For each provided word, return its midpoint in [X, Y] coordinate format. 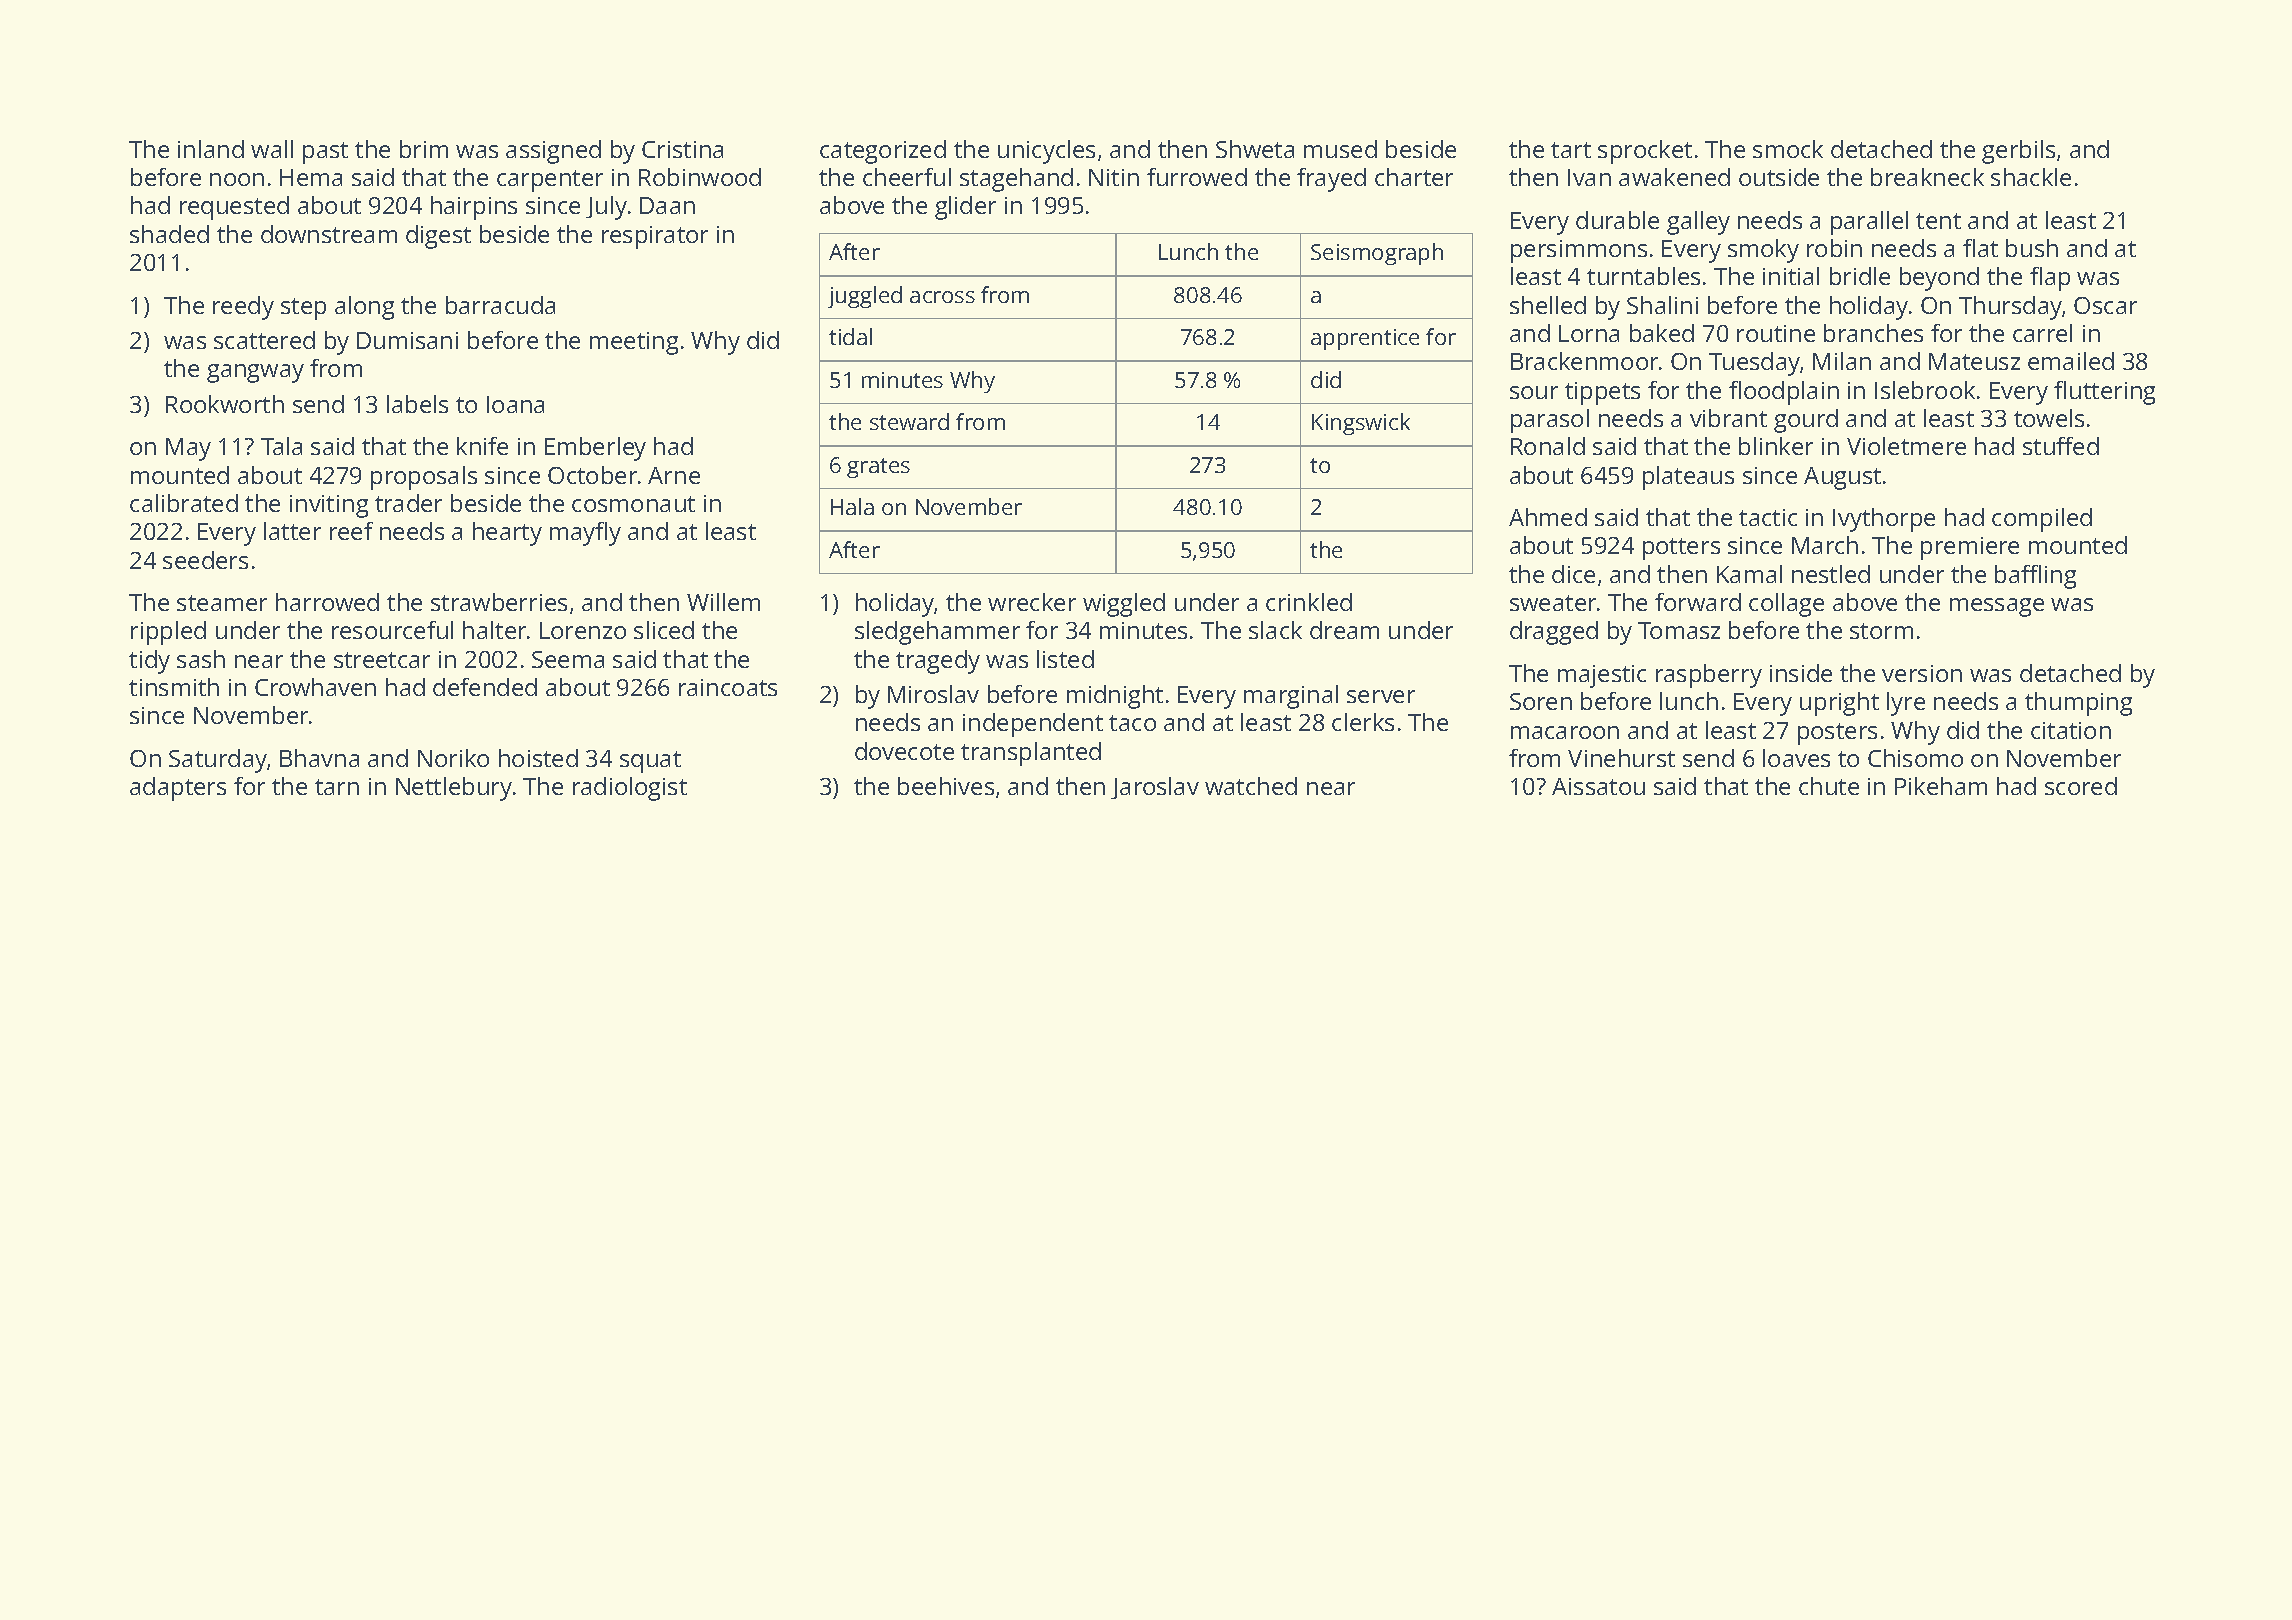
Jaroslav [1155, 788]
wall [272, 149]
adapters [178, 789]
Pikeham [1941, 786]
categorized [883, 152]
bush [2032, 248]
